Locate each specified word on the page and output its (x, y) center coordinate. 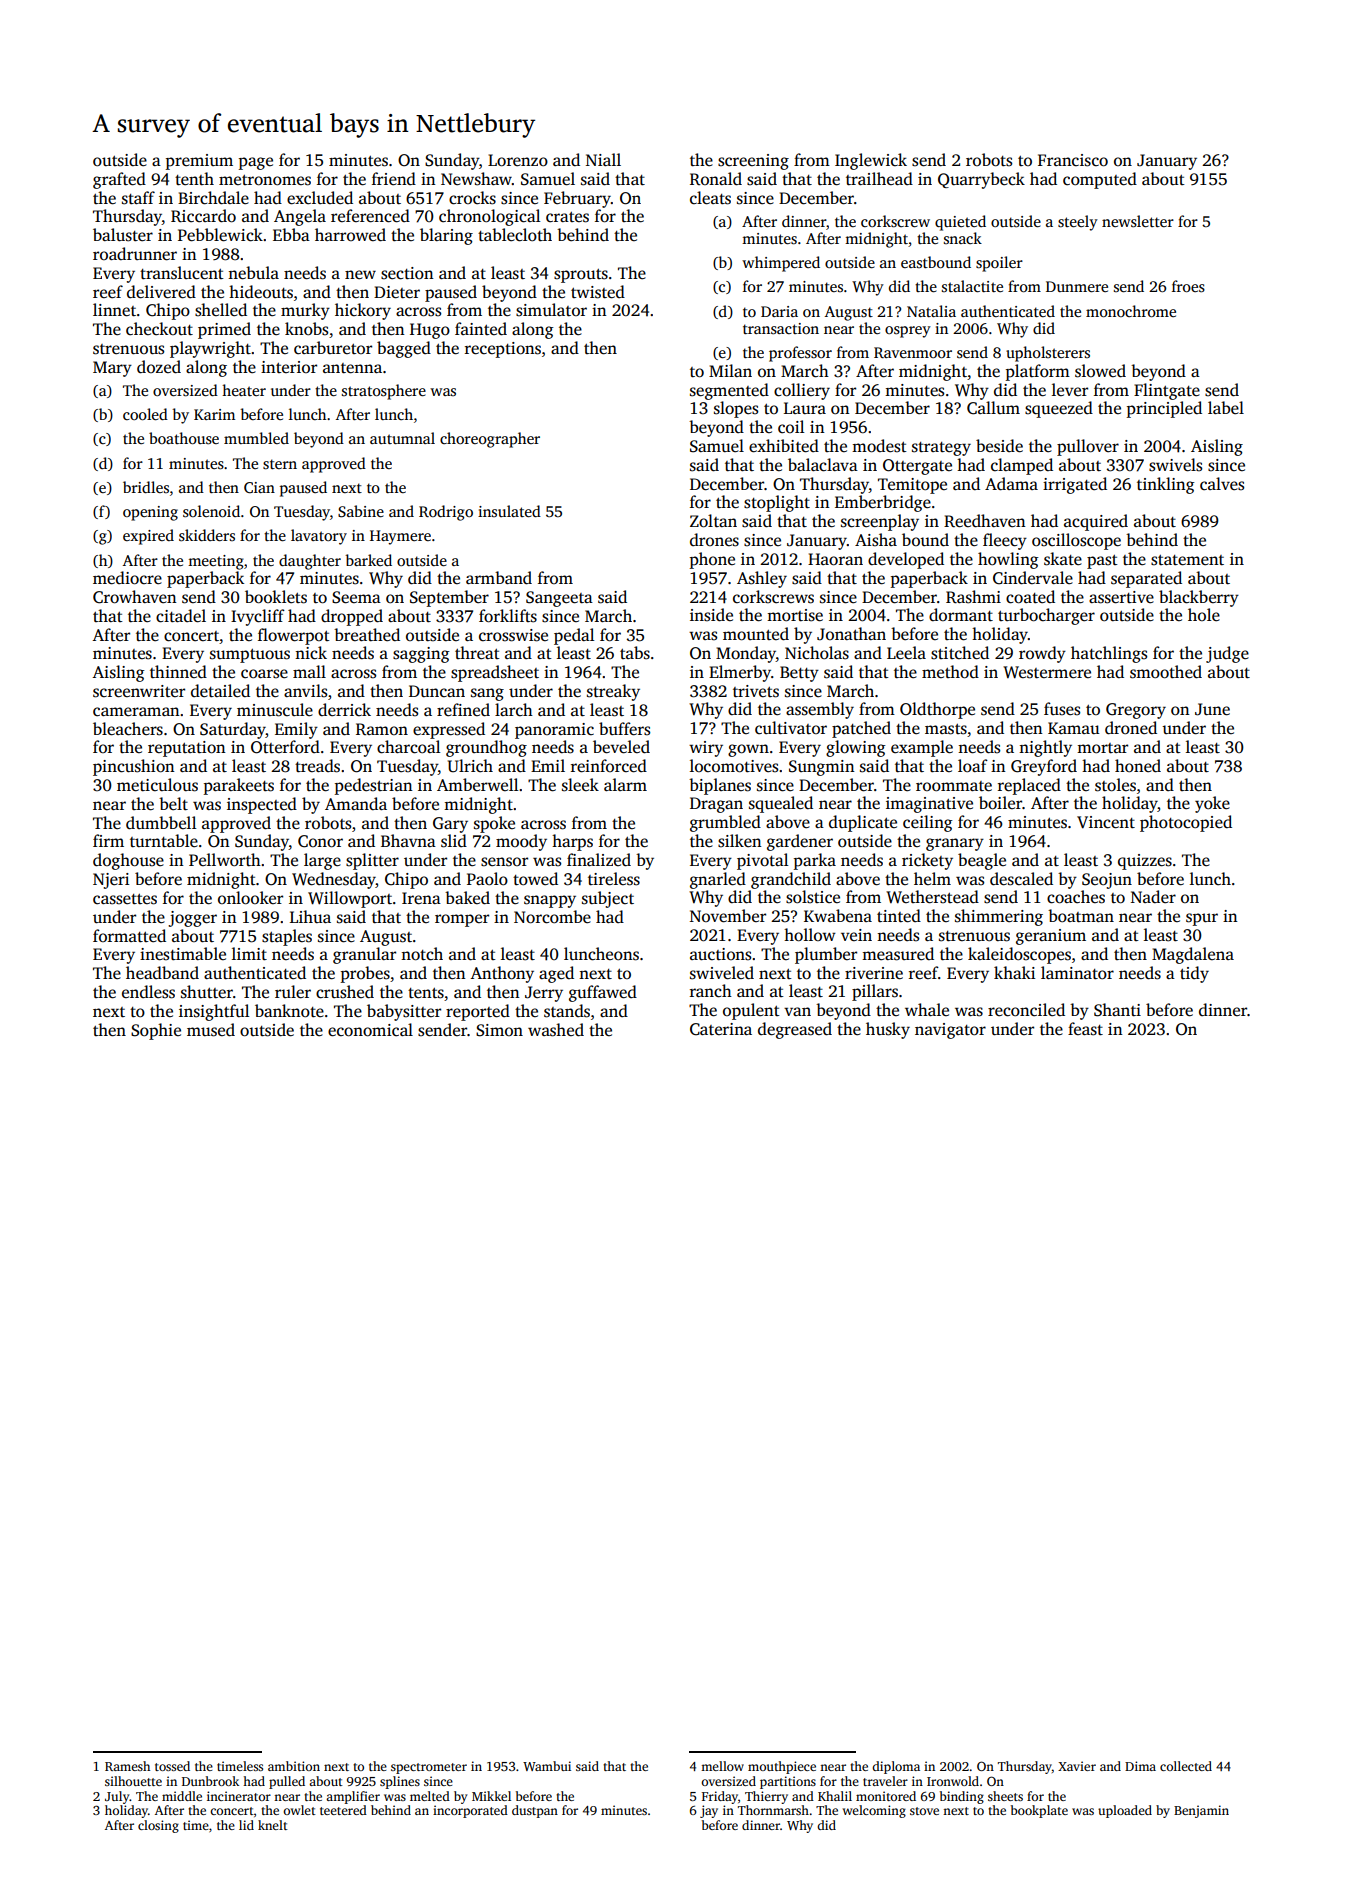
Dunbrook (210, 1781)
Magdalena (1193, 955)
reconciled (1026, 1010)
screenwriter (139, 691)
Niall (603, 159)
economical (370, 1030)
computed (1100, 180)
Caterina (721, 1029)
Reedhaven (985, 521)
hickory (363, 311)
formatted (129, 936)
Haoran (835, 559)
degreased (795, 1030)
